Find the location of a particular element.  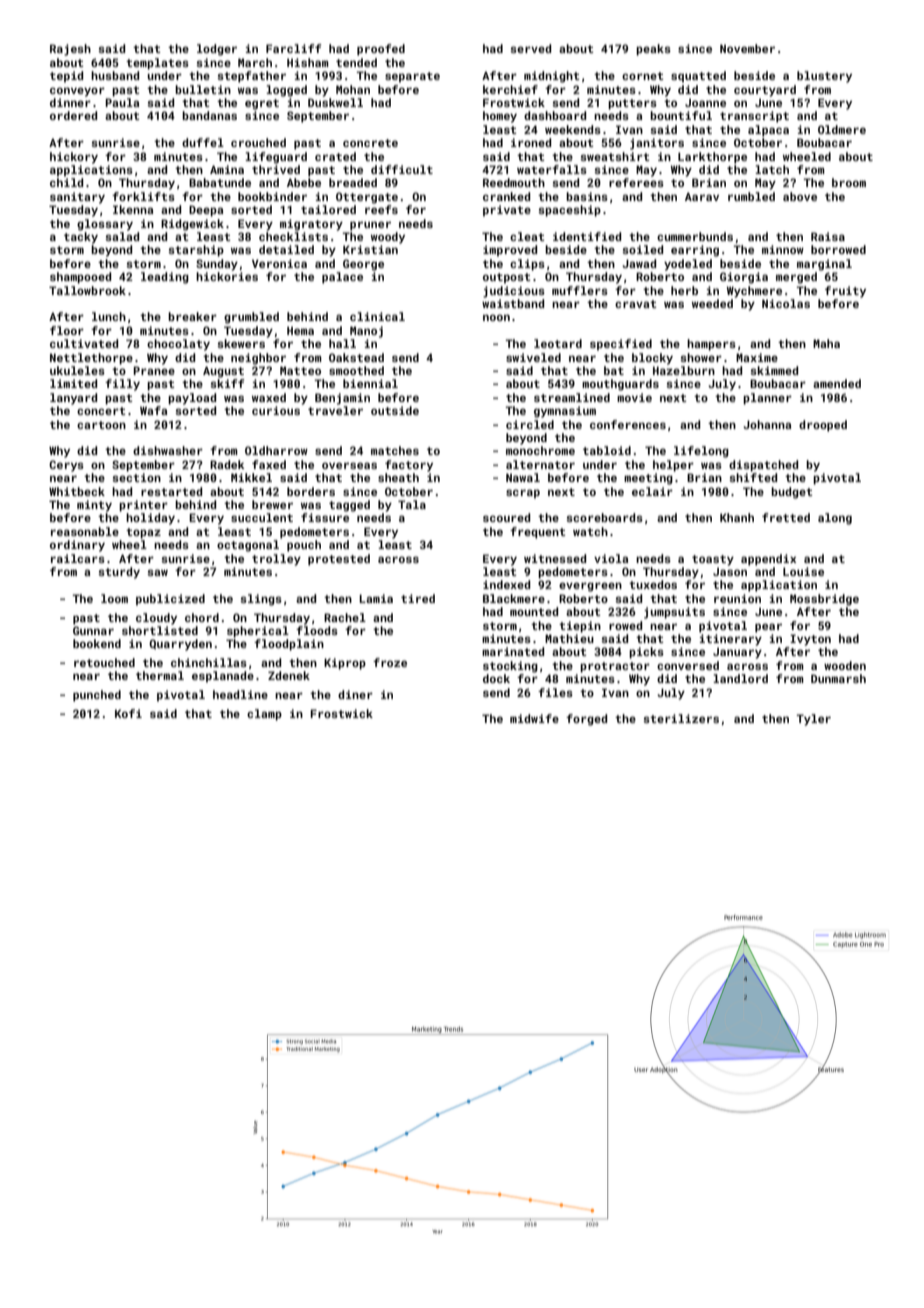

dock is located at coordinates (496, 678).
